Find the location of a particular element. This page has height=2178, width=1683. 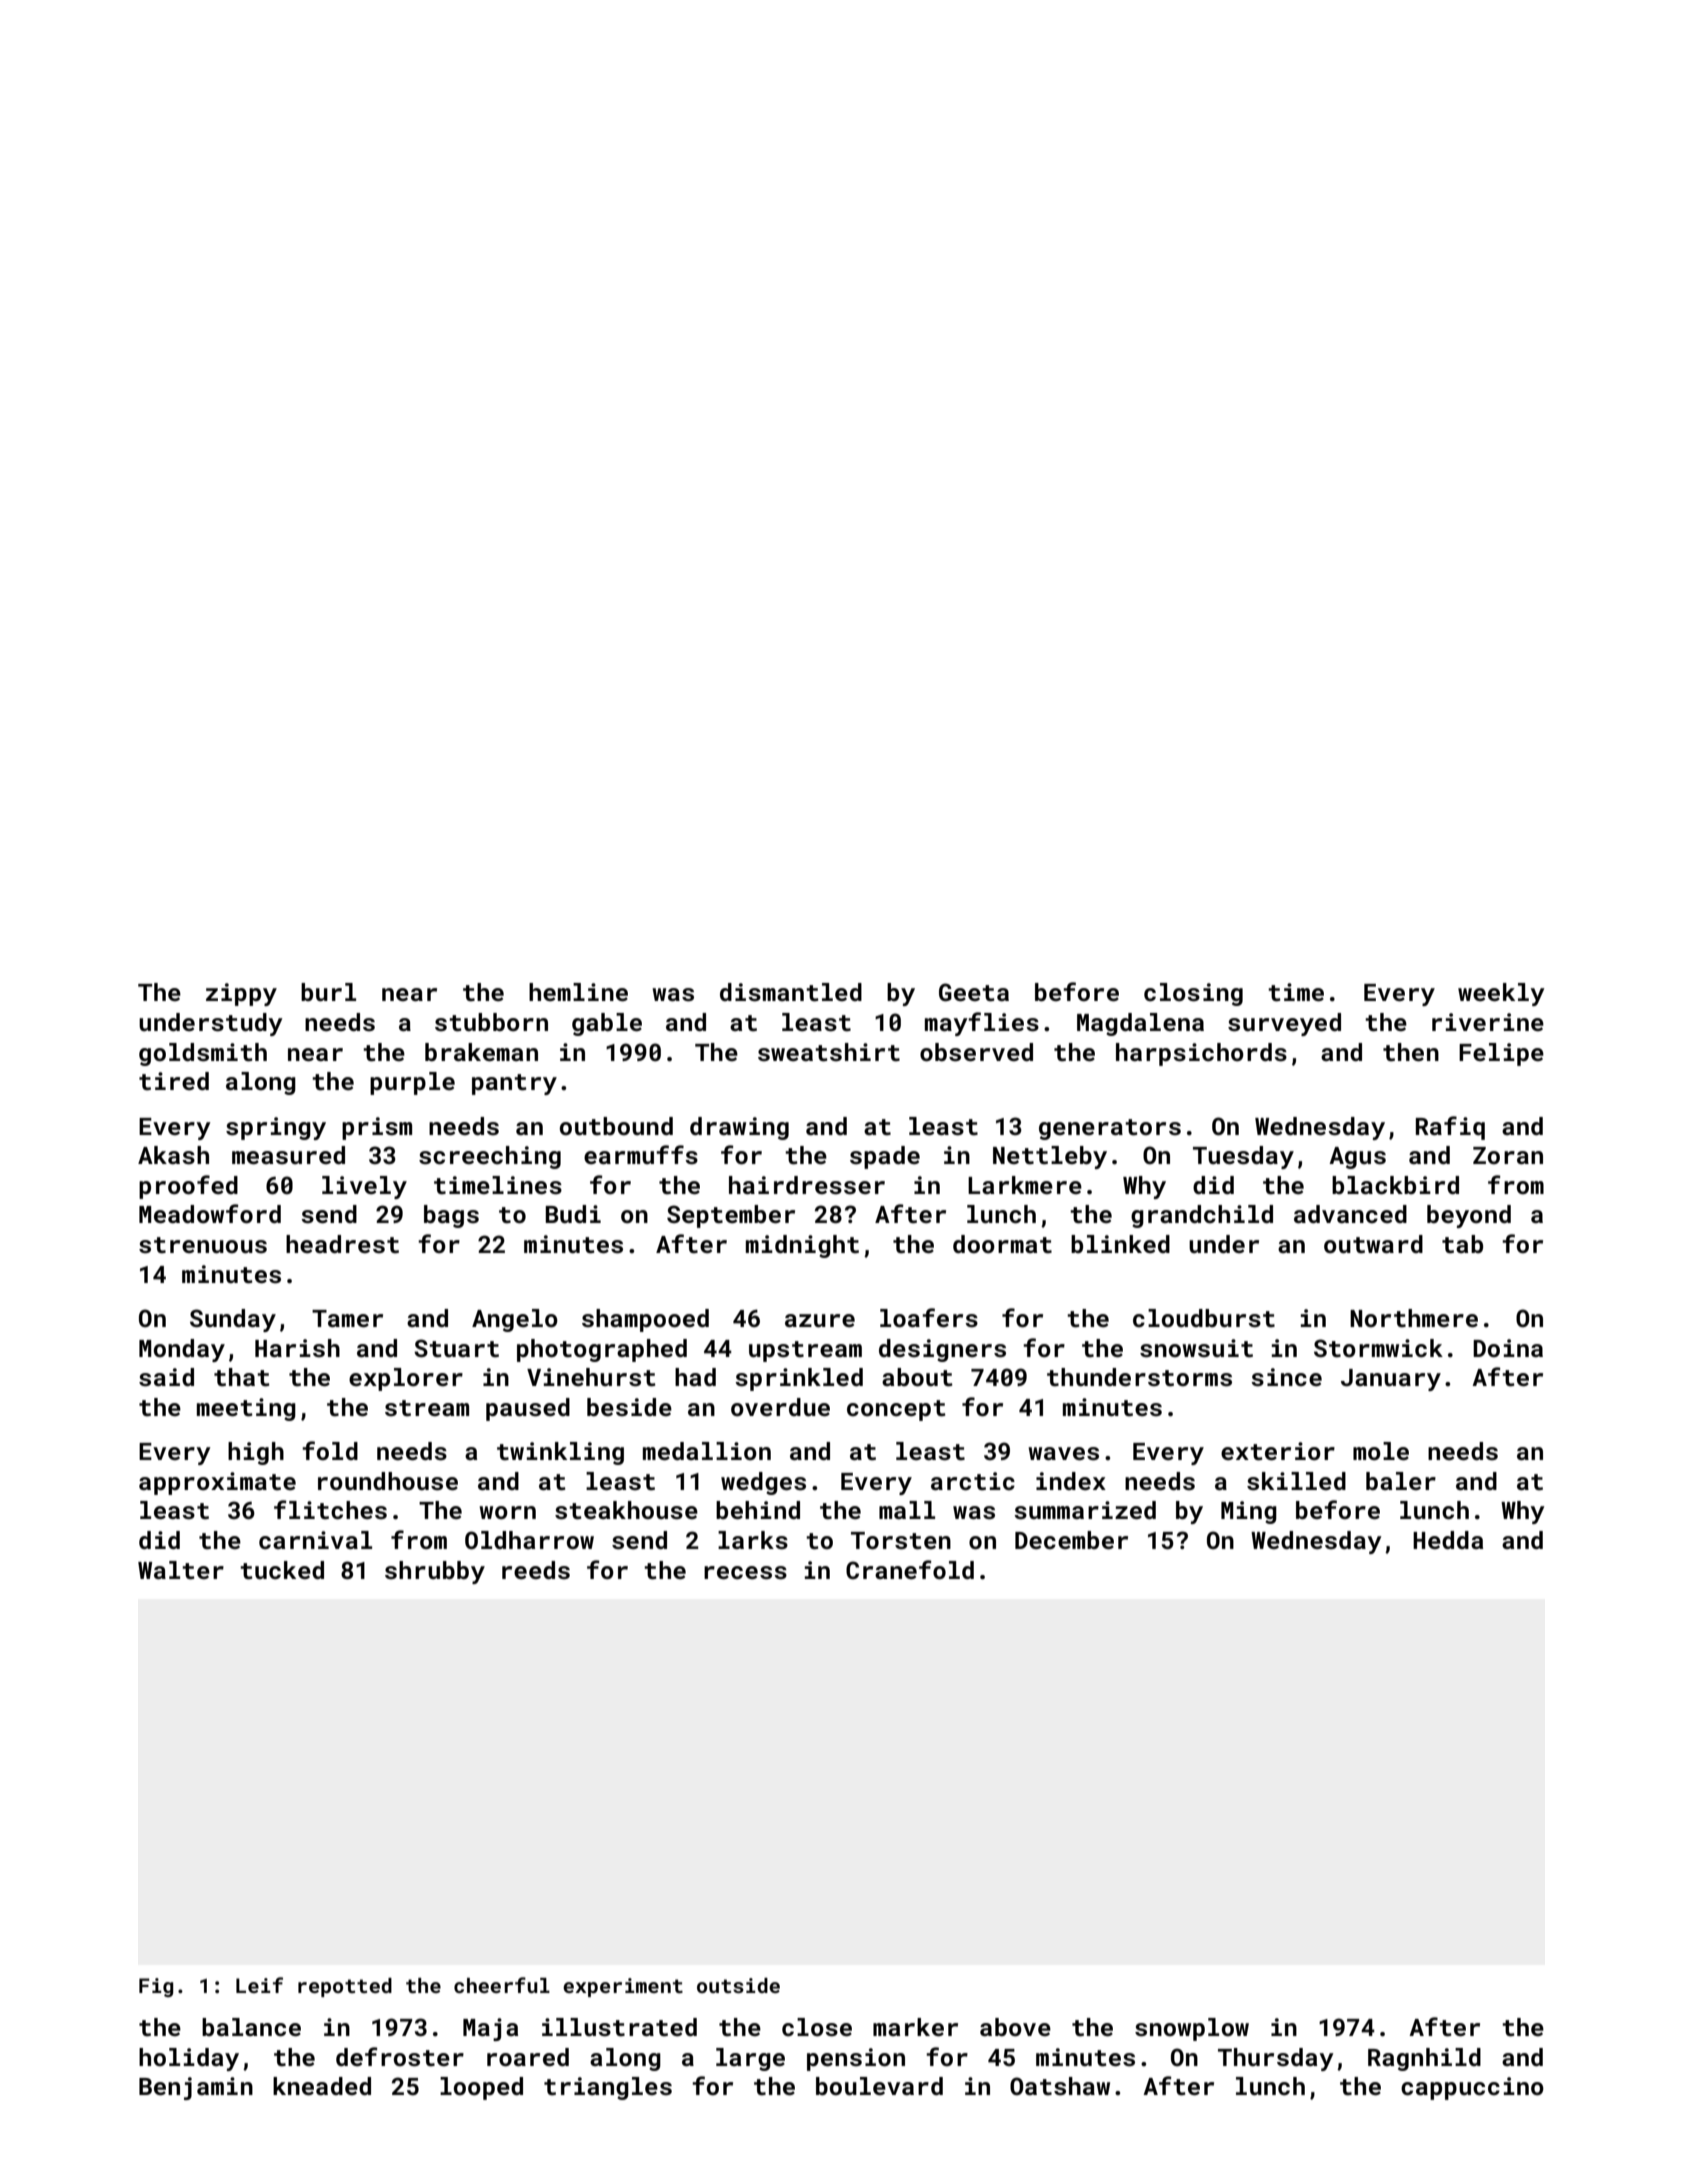

headrest is located at coordinates (342, 1244).
